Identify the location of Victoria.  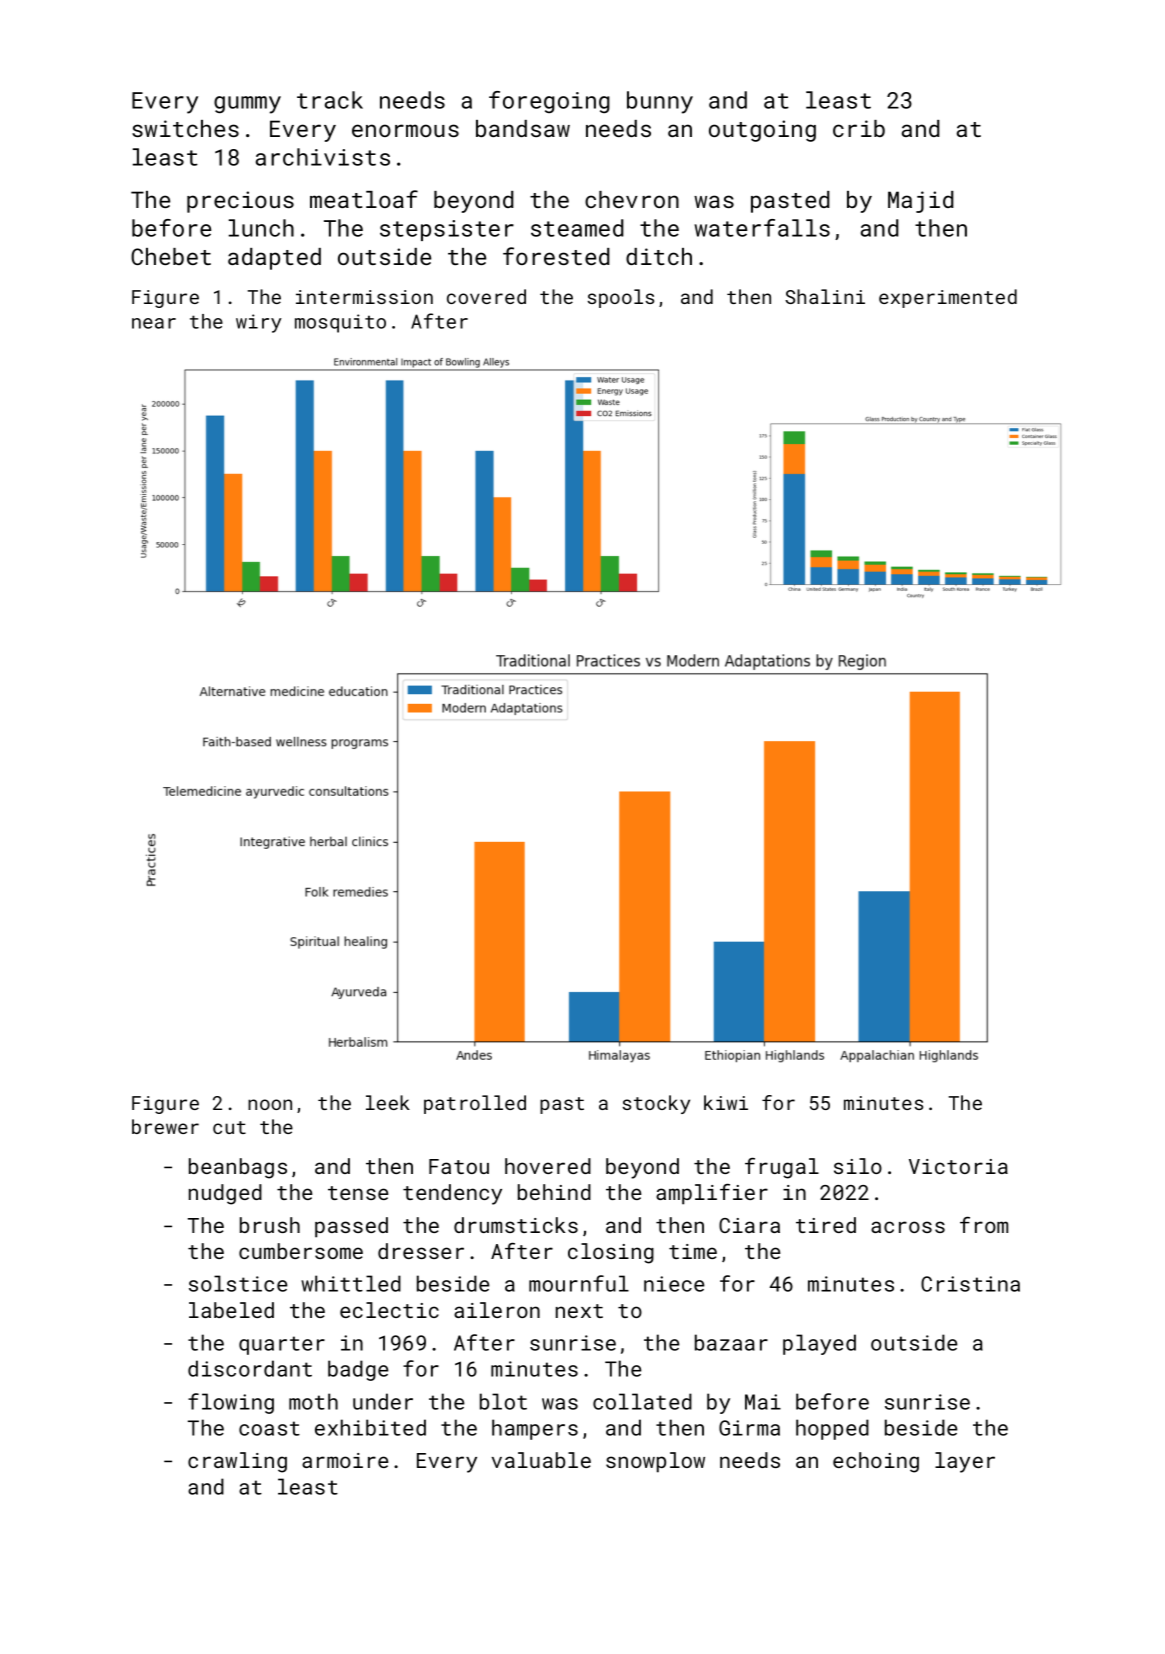
(958, 1166).
